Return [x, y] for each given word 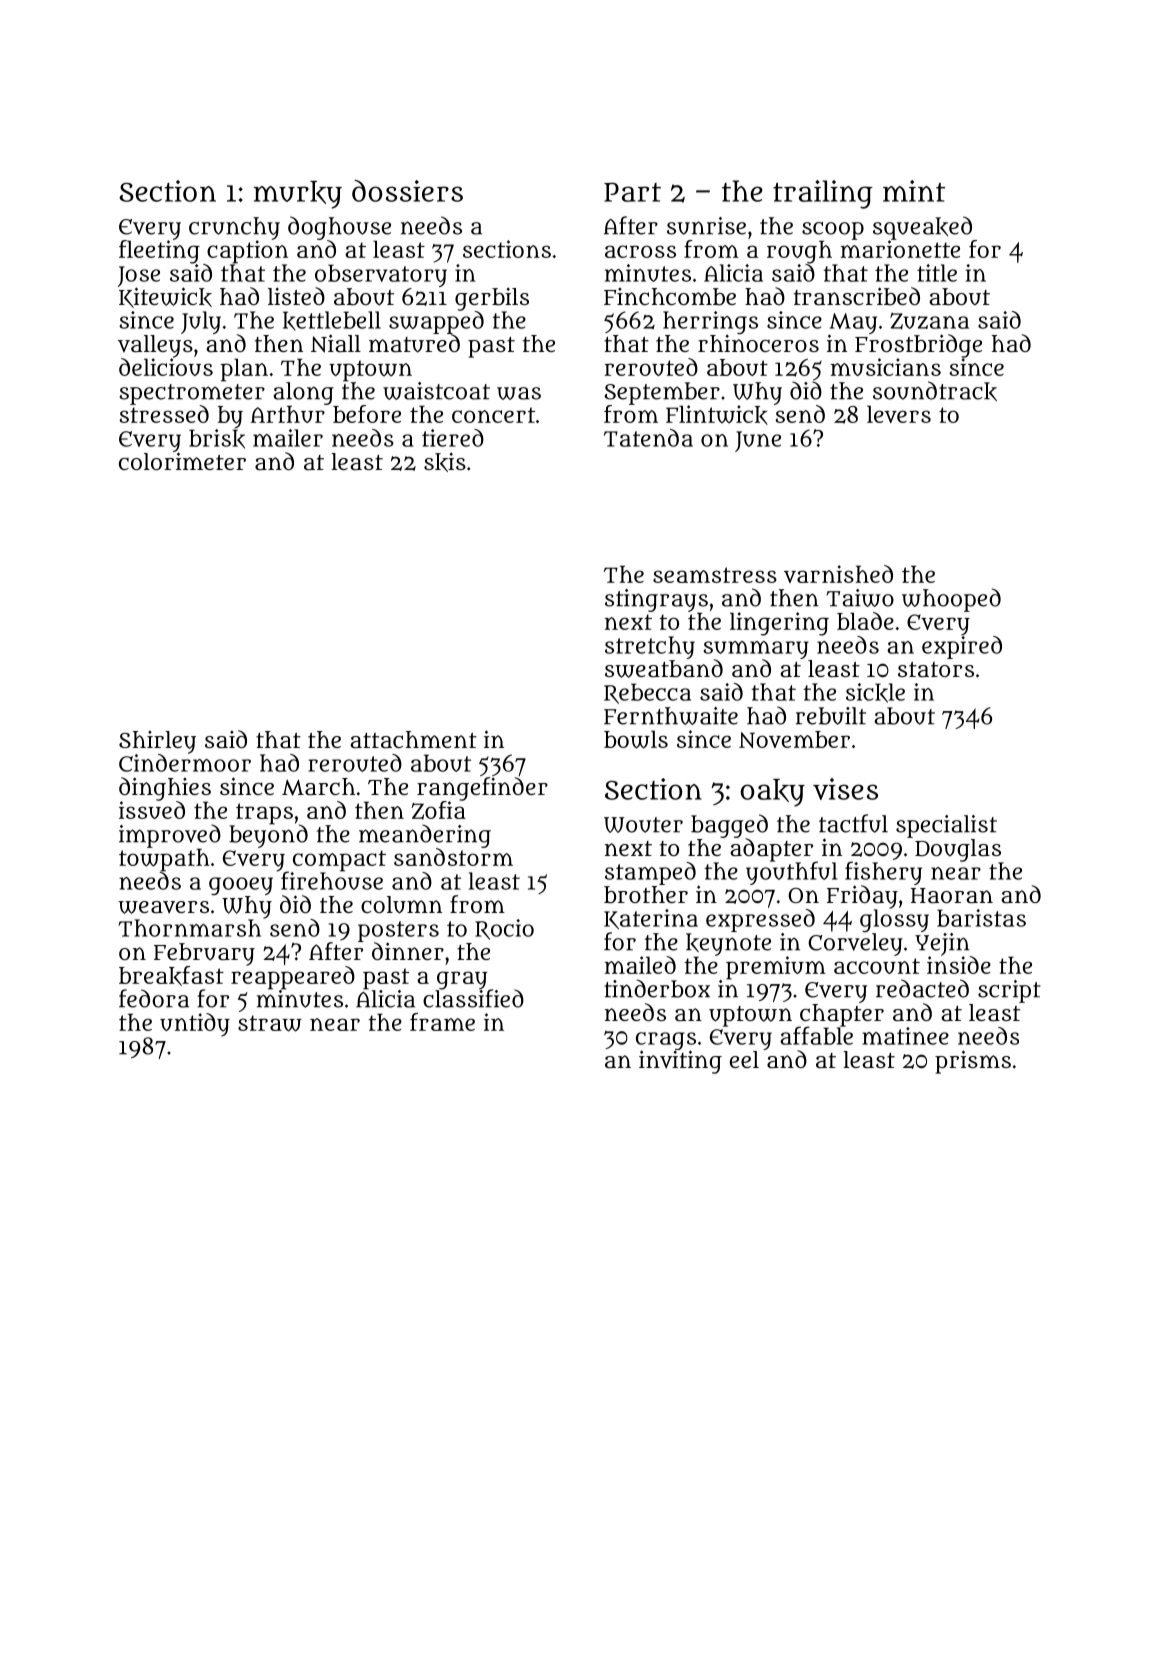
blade [865, 621]
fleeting [159, 252]
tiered [453, 438]
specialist [946, 826]
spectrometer [192, 394]
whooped [951, 600]
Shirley [157, 742]
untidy [195, 1025]
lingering [779, 624]
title [937, 273]
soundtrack [935, 391]
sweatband [664, 668]
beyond [268, 836]
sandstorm [453, 857]
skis [445, 462]
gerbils [492, 299]
